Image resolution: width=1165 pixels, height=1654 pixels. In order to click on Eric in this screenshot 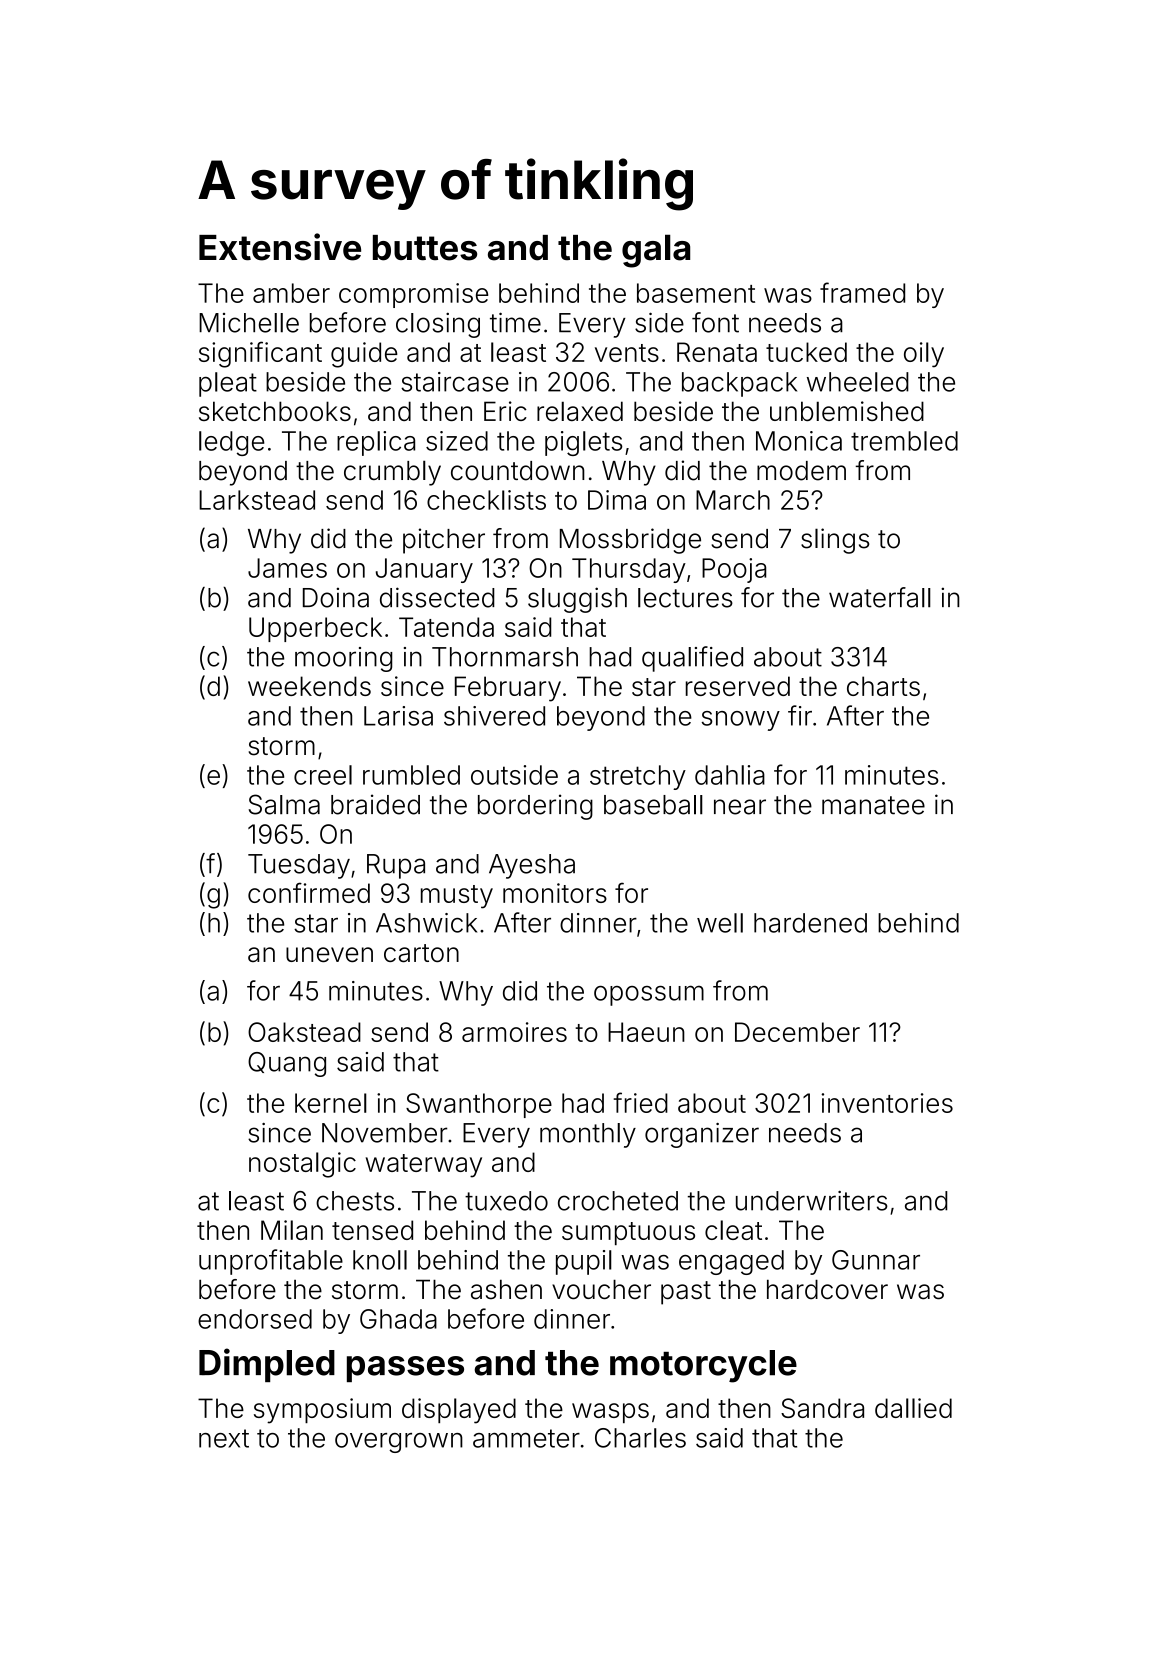, I will do `click(505, 411)`.
